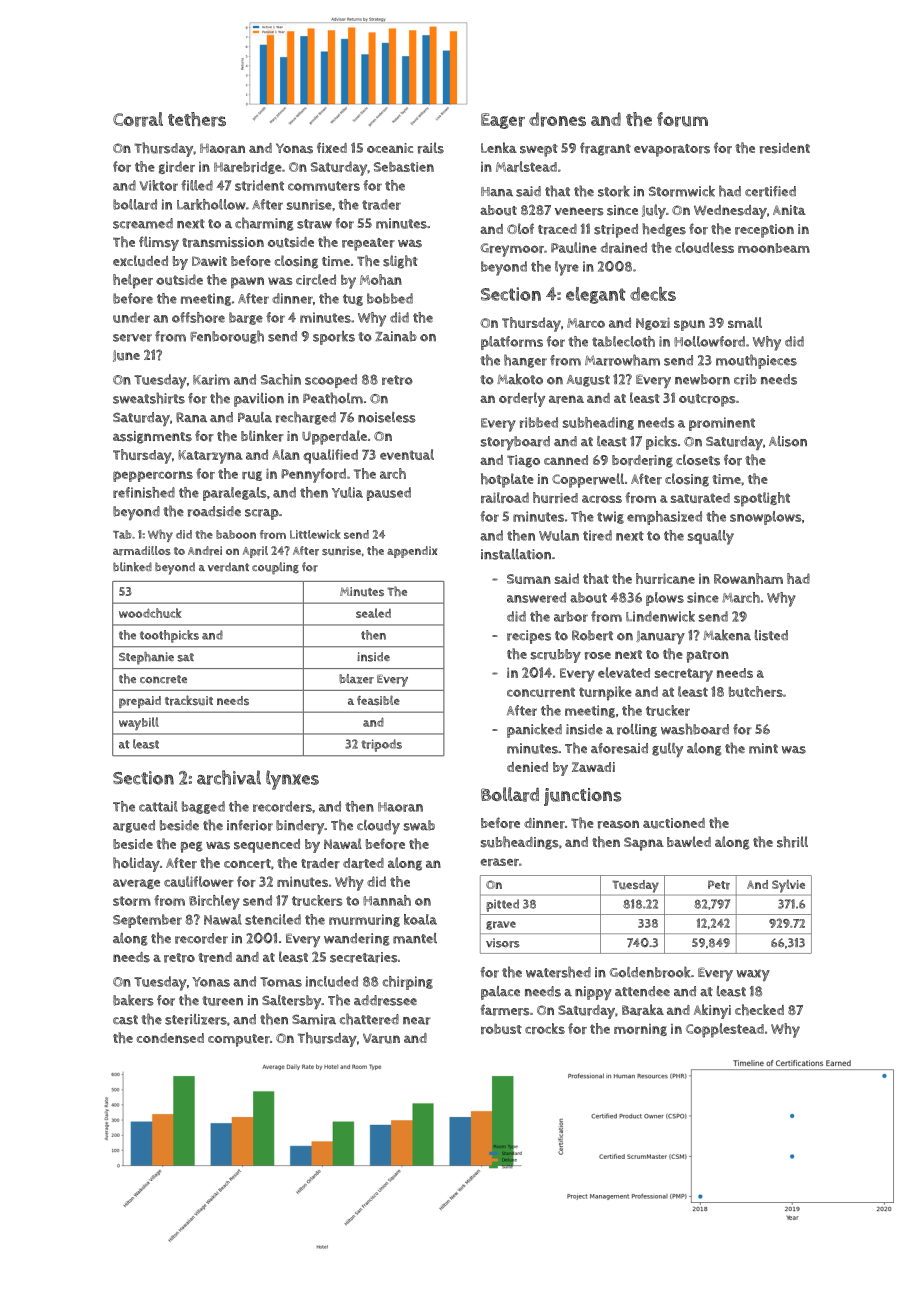 The image size is (924, 1308). Describe the element at coordinates (209, 261) in the screenshot. I see `Dawit` at that location.
